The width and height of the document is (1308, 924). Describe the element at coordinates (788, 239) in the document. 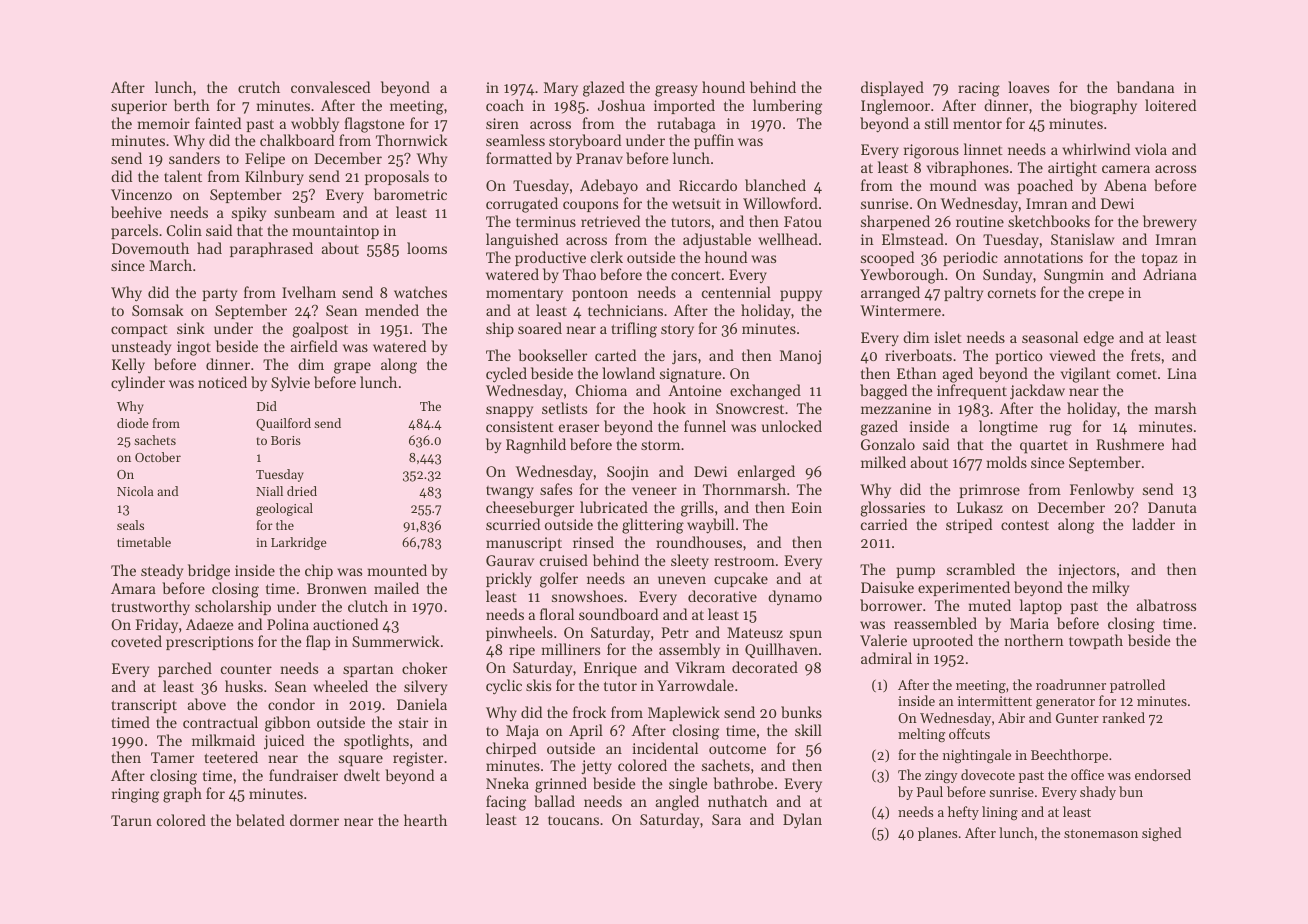

I see `wellhead` at that location.
